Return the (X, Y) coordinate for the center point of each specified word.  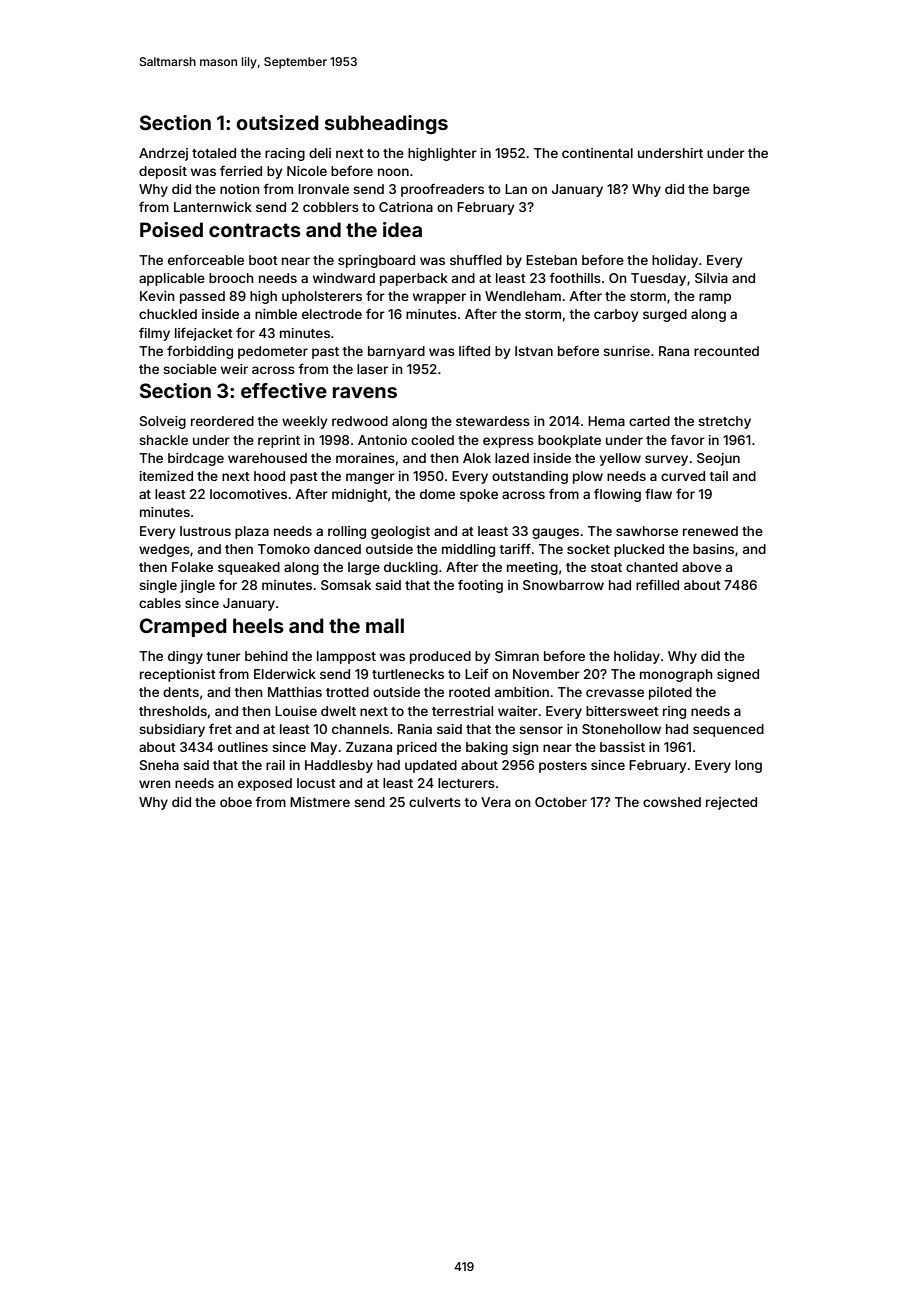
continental (597, 153)
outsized (277, 122)
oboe (236, 802)
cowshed (672, 802)
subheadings (386, 125)
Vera (496, 802)
